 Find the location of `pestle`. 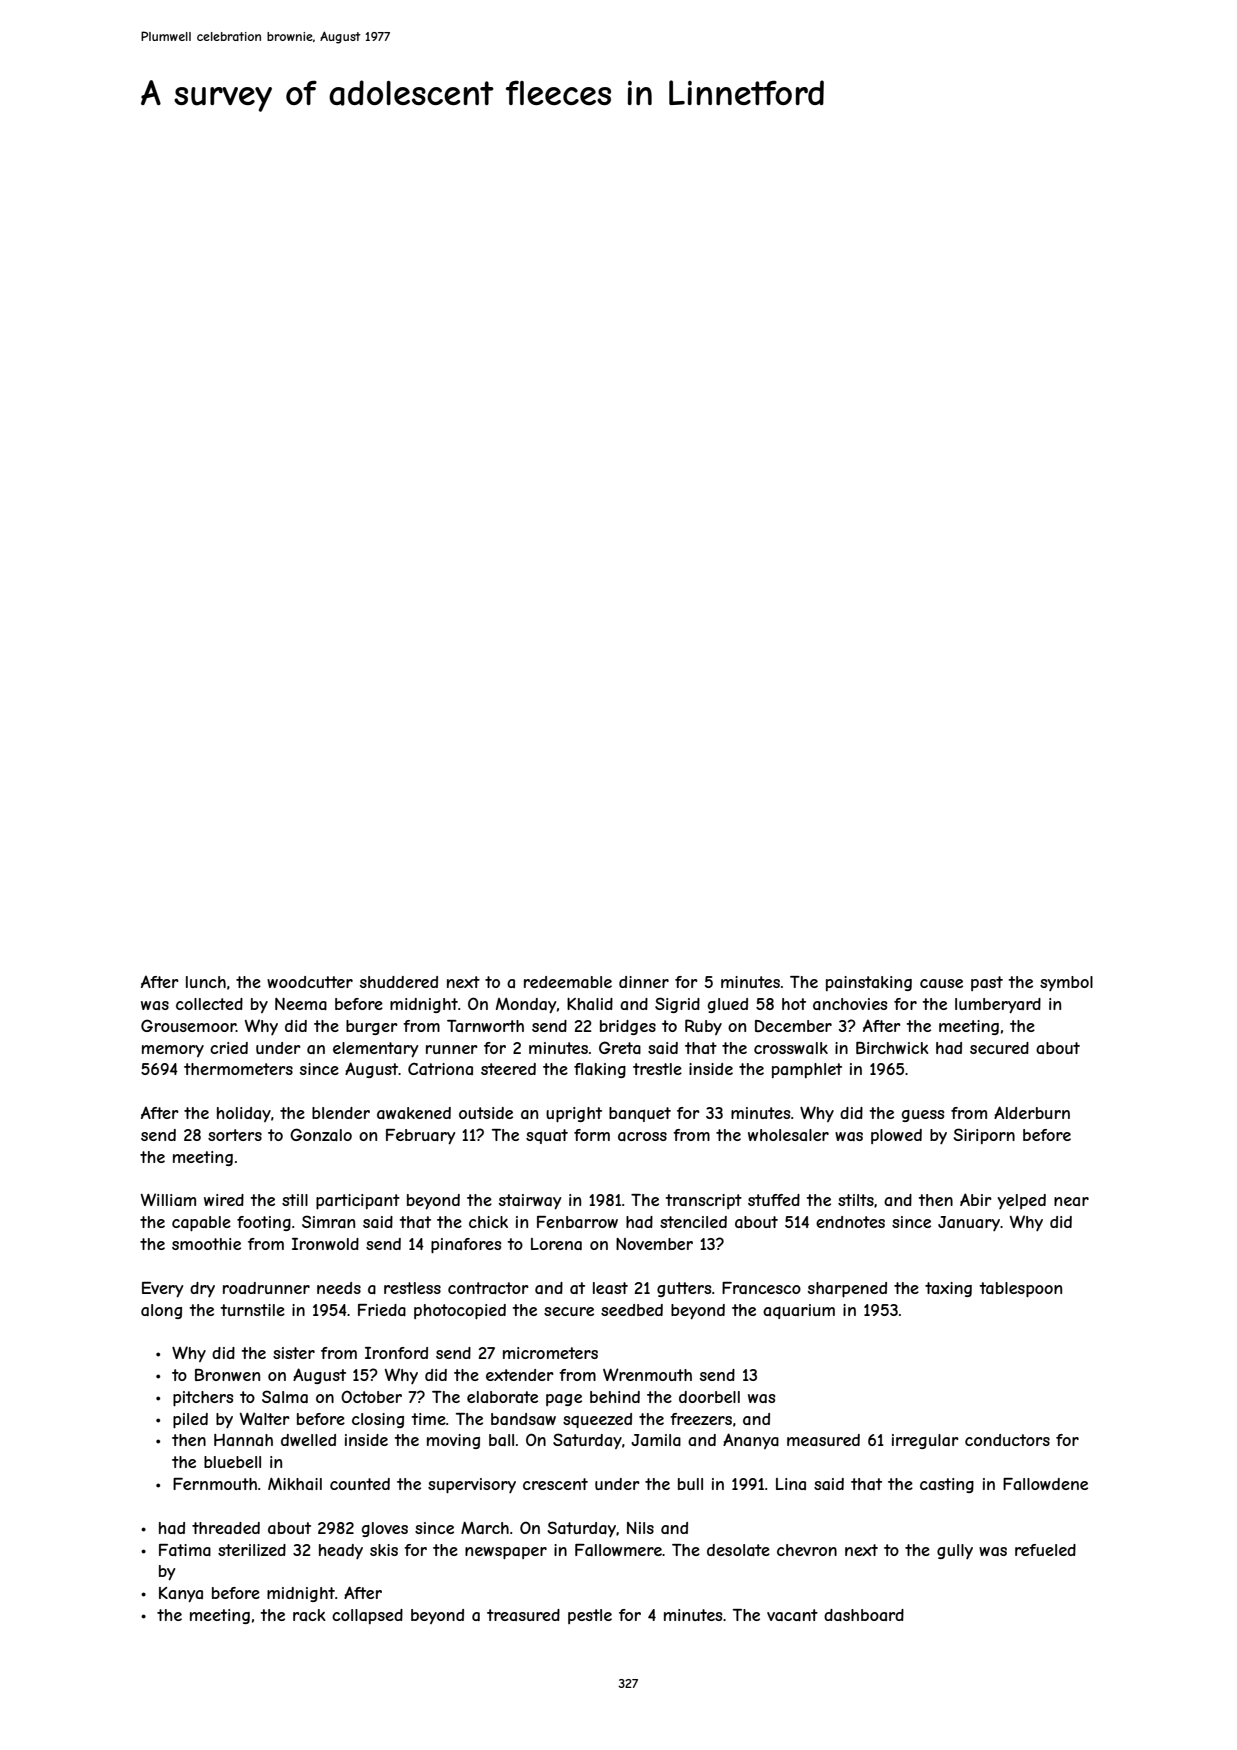

pestle is located at coordinates (590, 1616).
